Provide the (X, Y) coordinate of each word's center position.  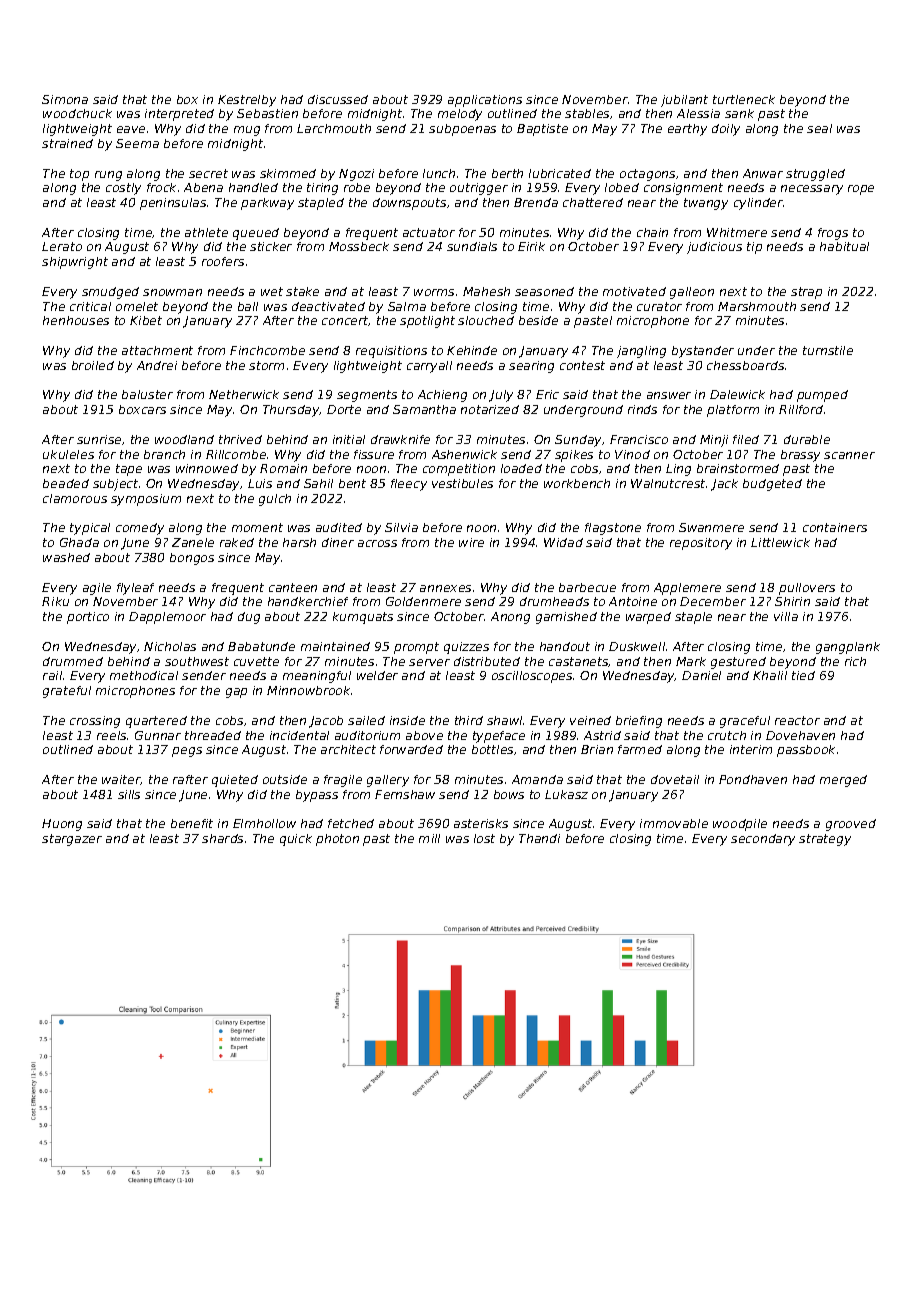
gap (236, 693)
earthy (687, 130)
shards (222, 838)
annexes (445, 588)
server (429, 662)
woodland (184, 439)
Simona (65, 99)
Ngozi (356, 175)
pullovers (807, 589)
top (79, 175)
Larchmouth (334, 128)
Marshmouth (757, 306)
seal (819, 128)
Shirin (792, 601)
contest (582, 365)
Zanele (193, 542)
